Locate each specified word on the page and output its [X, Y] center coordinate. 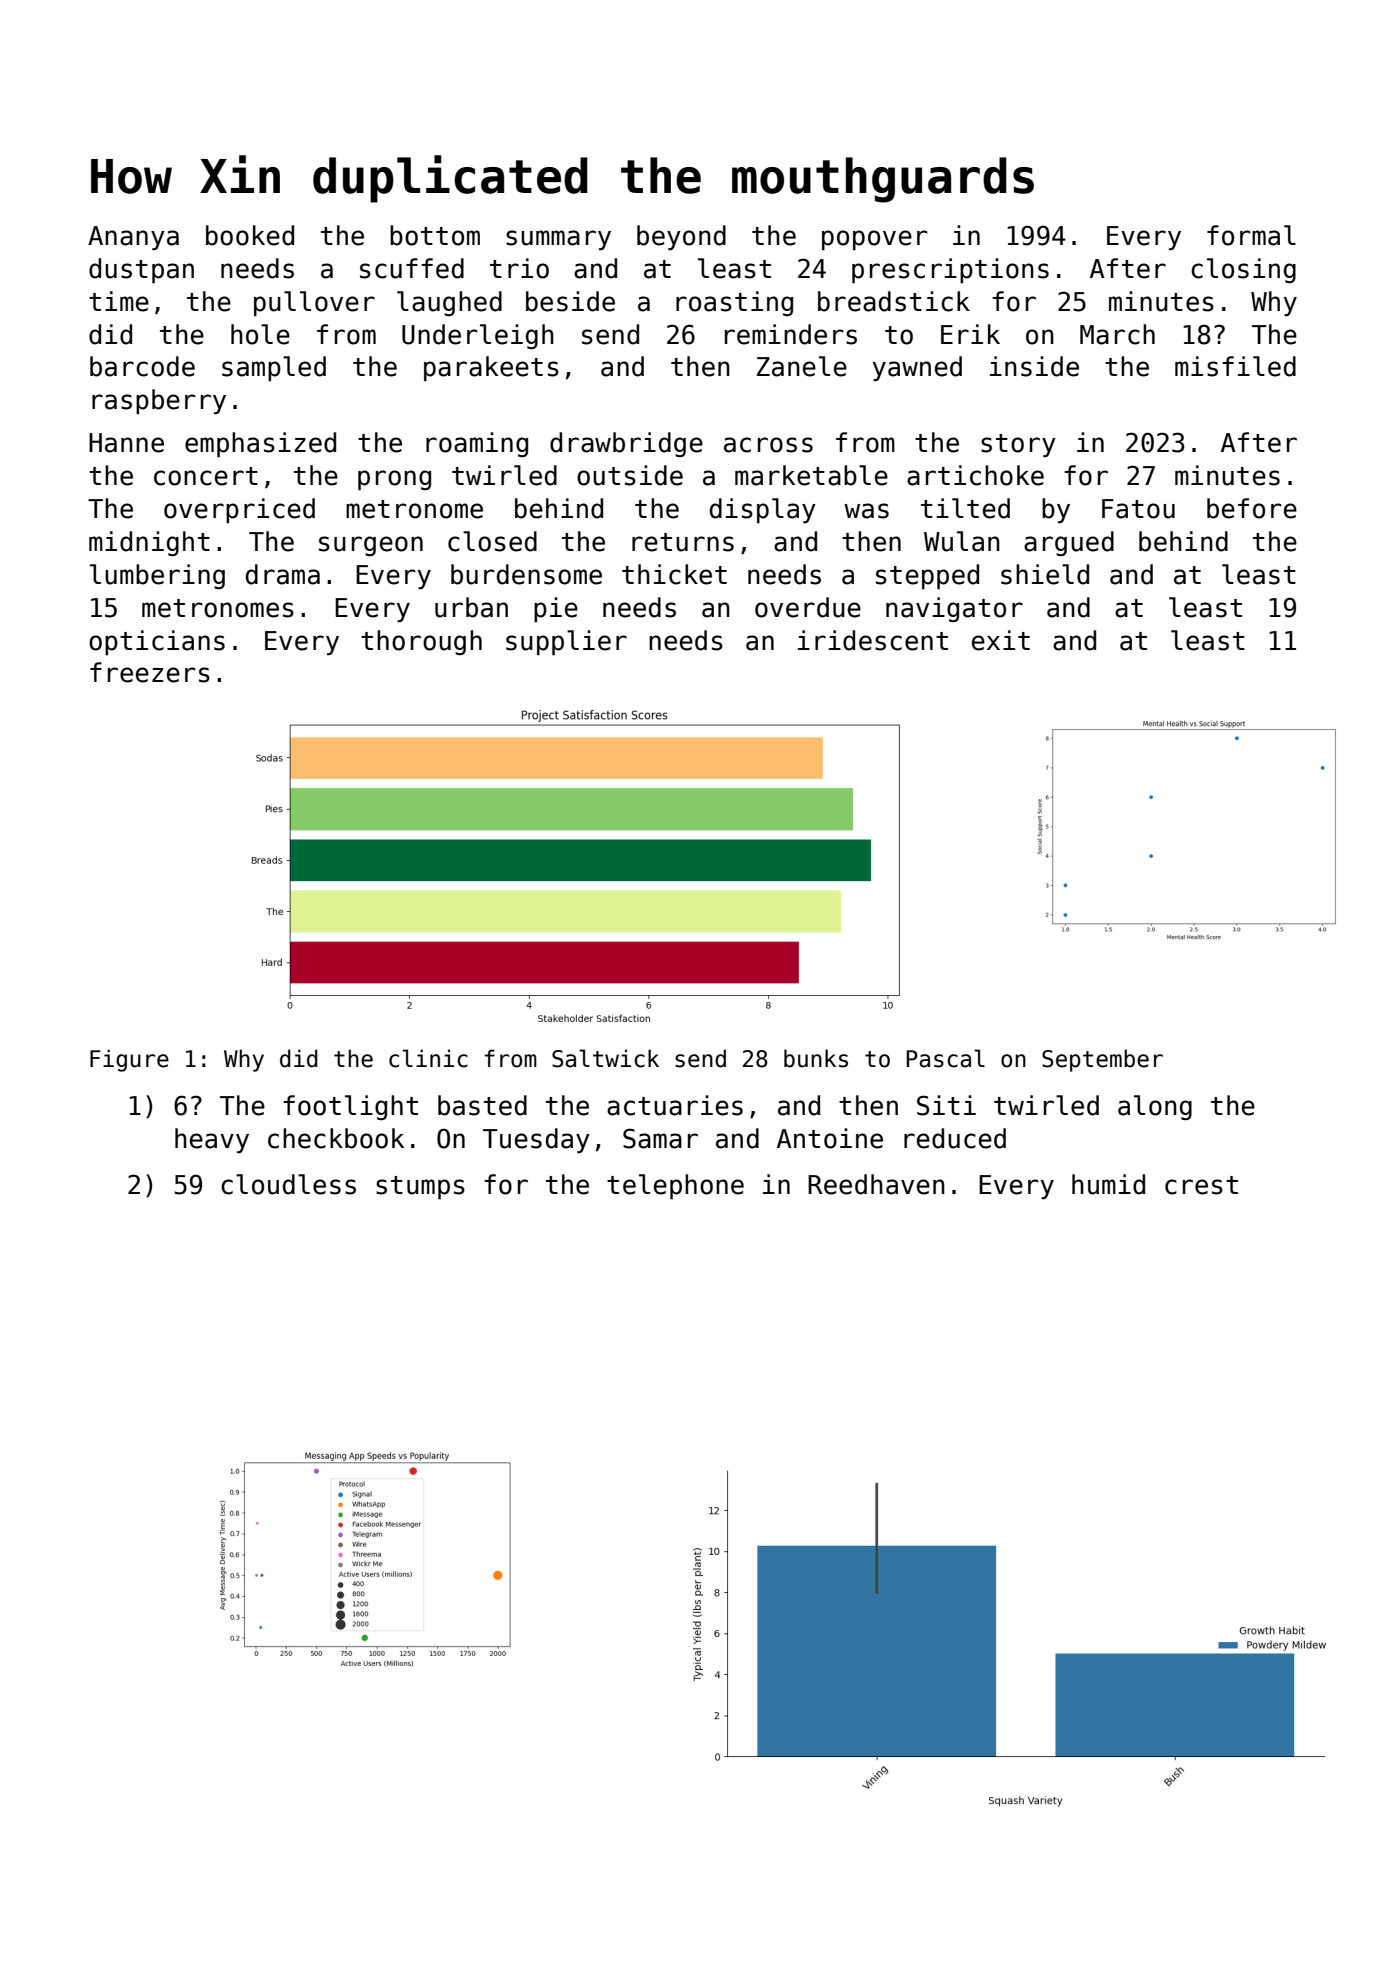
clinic [428, 1058]
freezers [150, 672]
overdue [808, 607]
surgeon [371, 546]
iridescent [873, 640]
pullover [314, 303]
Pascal [945, 1058]
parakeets [491, 368]
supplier [566, 642]
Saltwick [605, 1058]
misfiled [1235, 366]
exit [1001, 640]
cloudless [288, 1184]
